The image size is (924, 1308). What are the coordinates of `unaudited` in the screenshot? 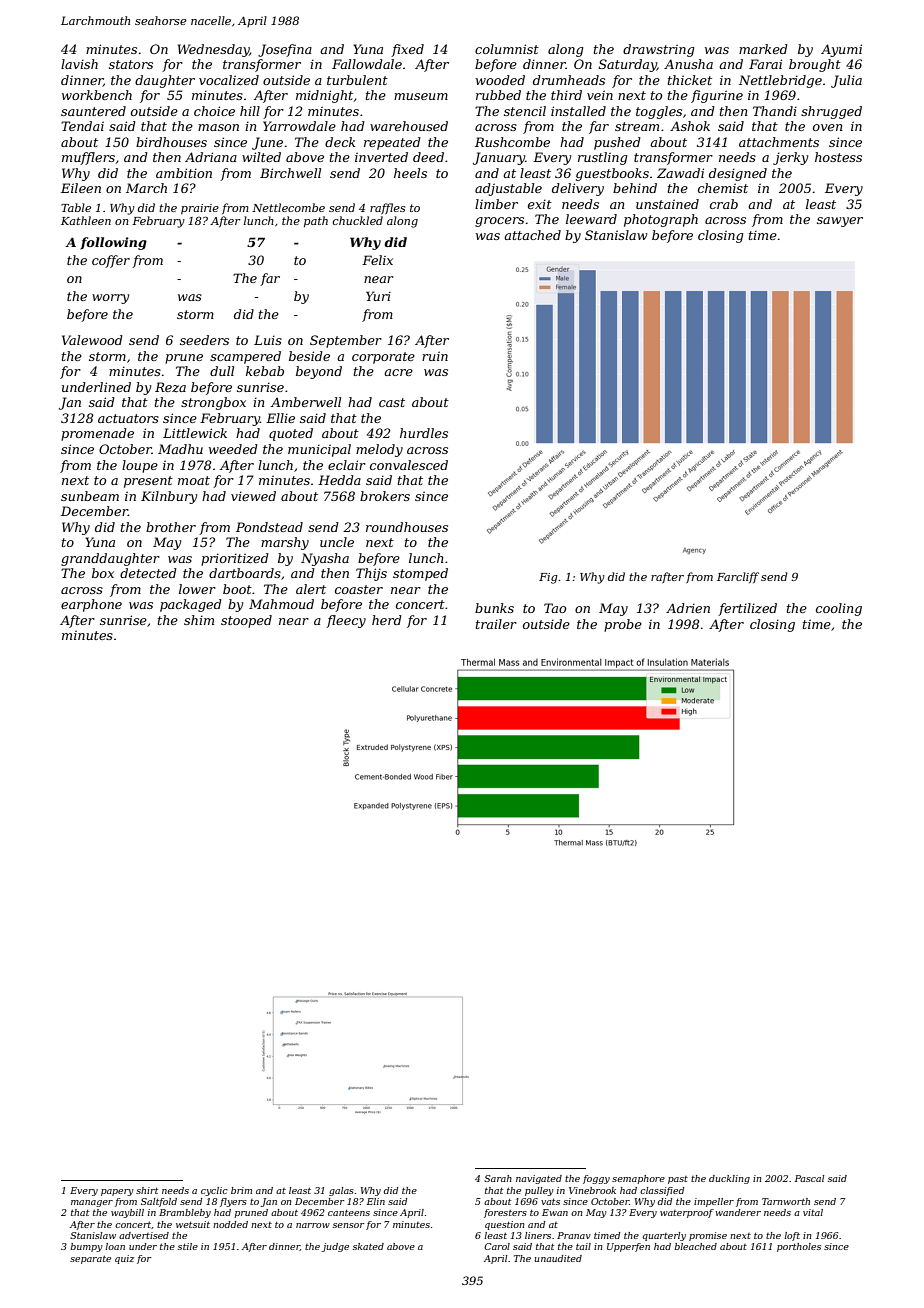 It's located at (558, 1258).
